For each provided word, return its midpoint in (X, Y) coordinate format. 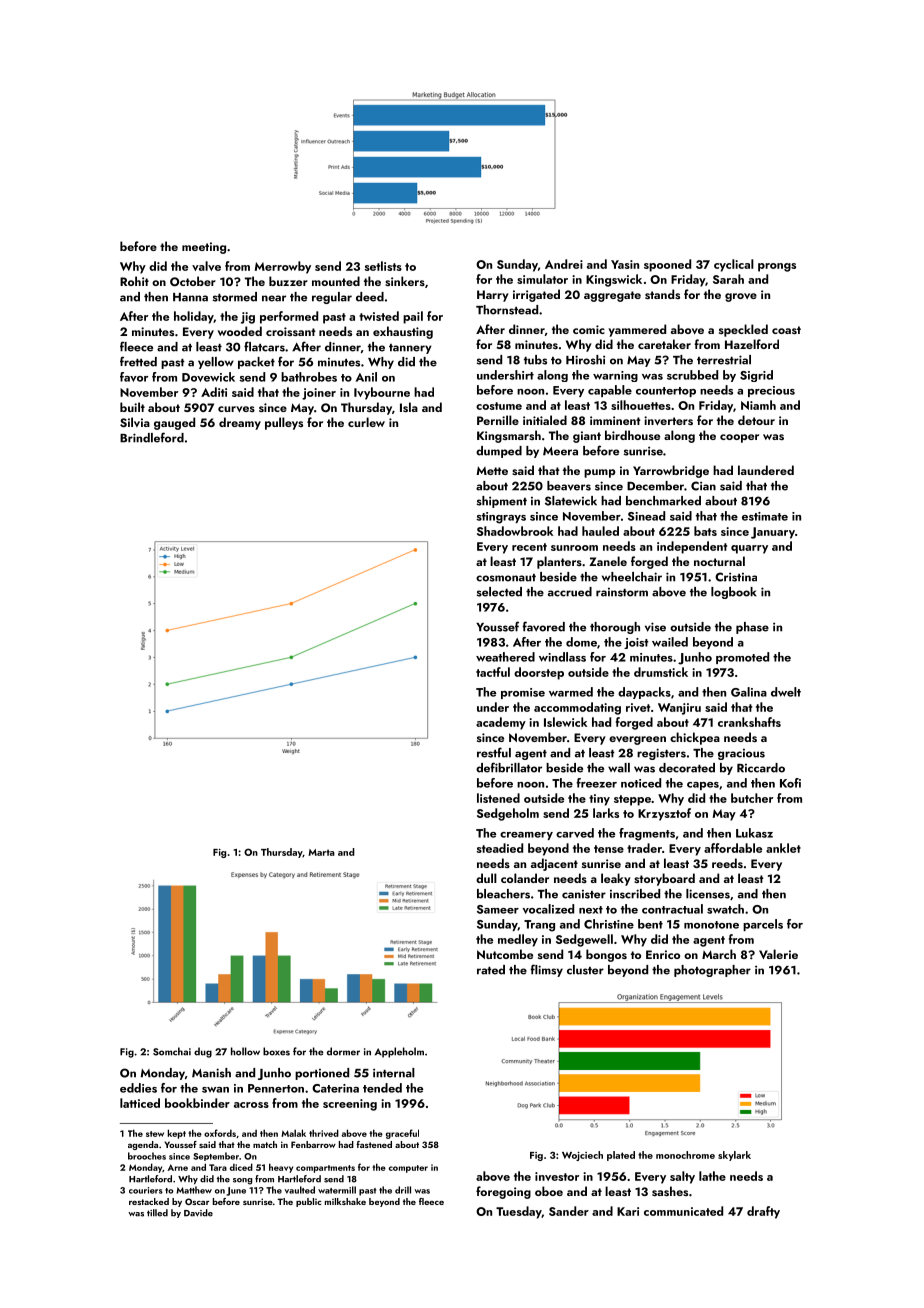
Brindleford (152, 437)
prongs (777, 267)
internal (394, 1073)
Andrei (564, 264)
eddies (138, 1088)
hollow (245, 1051)
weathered (505, 657)
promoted (742, 658)
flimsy (546, 970)
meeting (204, 248)
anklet (783, 848)
